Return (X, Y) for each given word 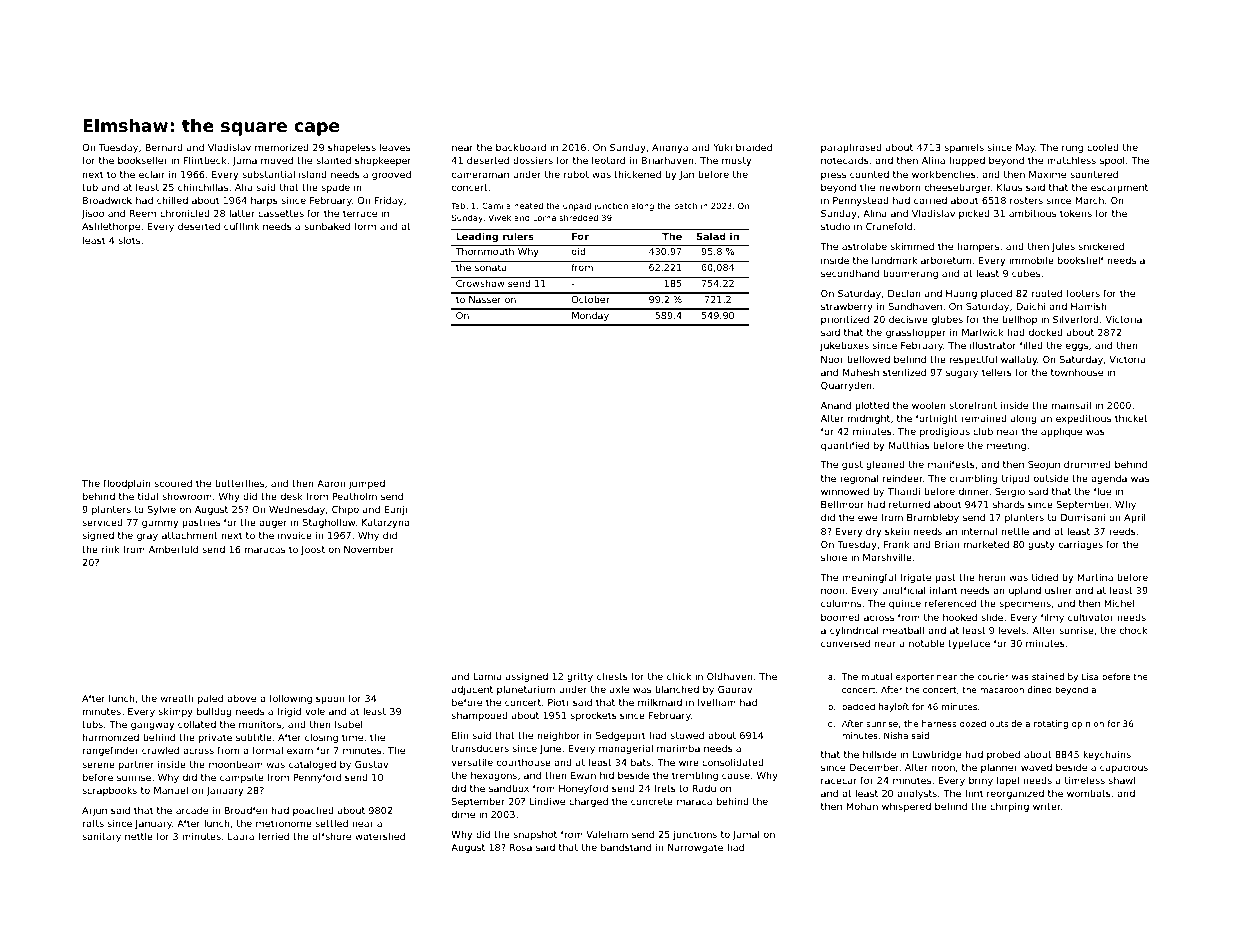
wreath (177, 698)
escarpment (1119, 188)
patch (685, 206)
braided (754, 147)
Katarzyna (385, 523)
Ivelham (717, 702)
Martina (1095, 577)
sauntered (1094, 174)
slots (129, 240)
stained (1048, 676)
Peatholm (354, 496)
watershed (380, 836)
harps (264, 201)
